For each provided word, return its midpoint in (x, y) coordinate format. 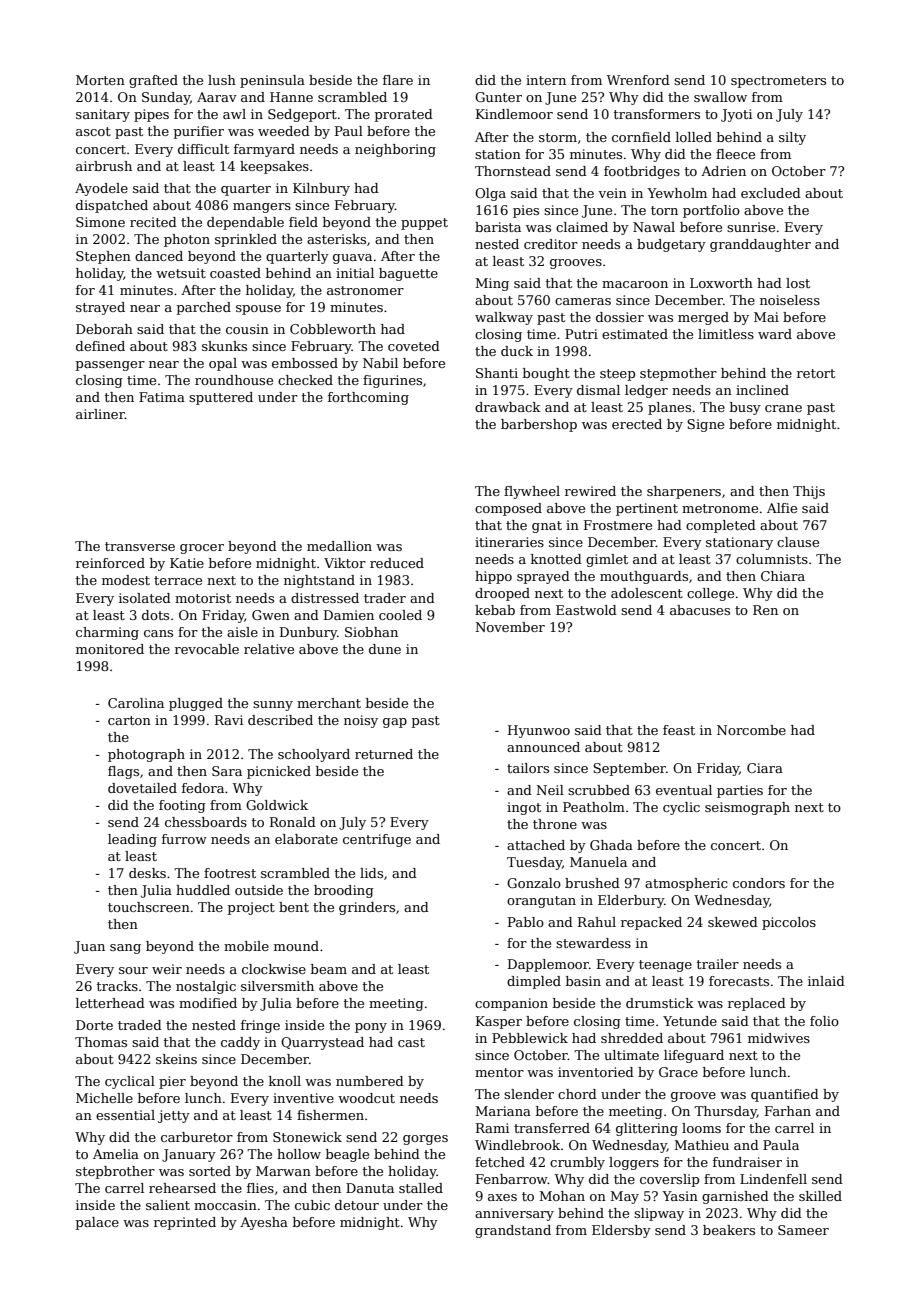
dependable (245, 223)
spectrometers (778, 82)
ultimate (631, 1055)
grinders (367, 908)
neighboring (395, 150)
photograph (146, 755)
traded (140, 1025)
